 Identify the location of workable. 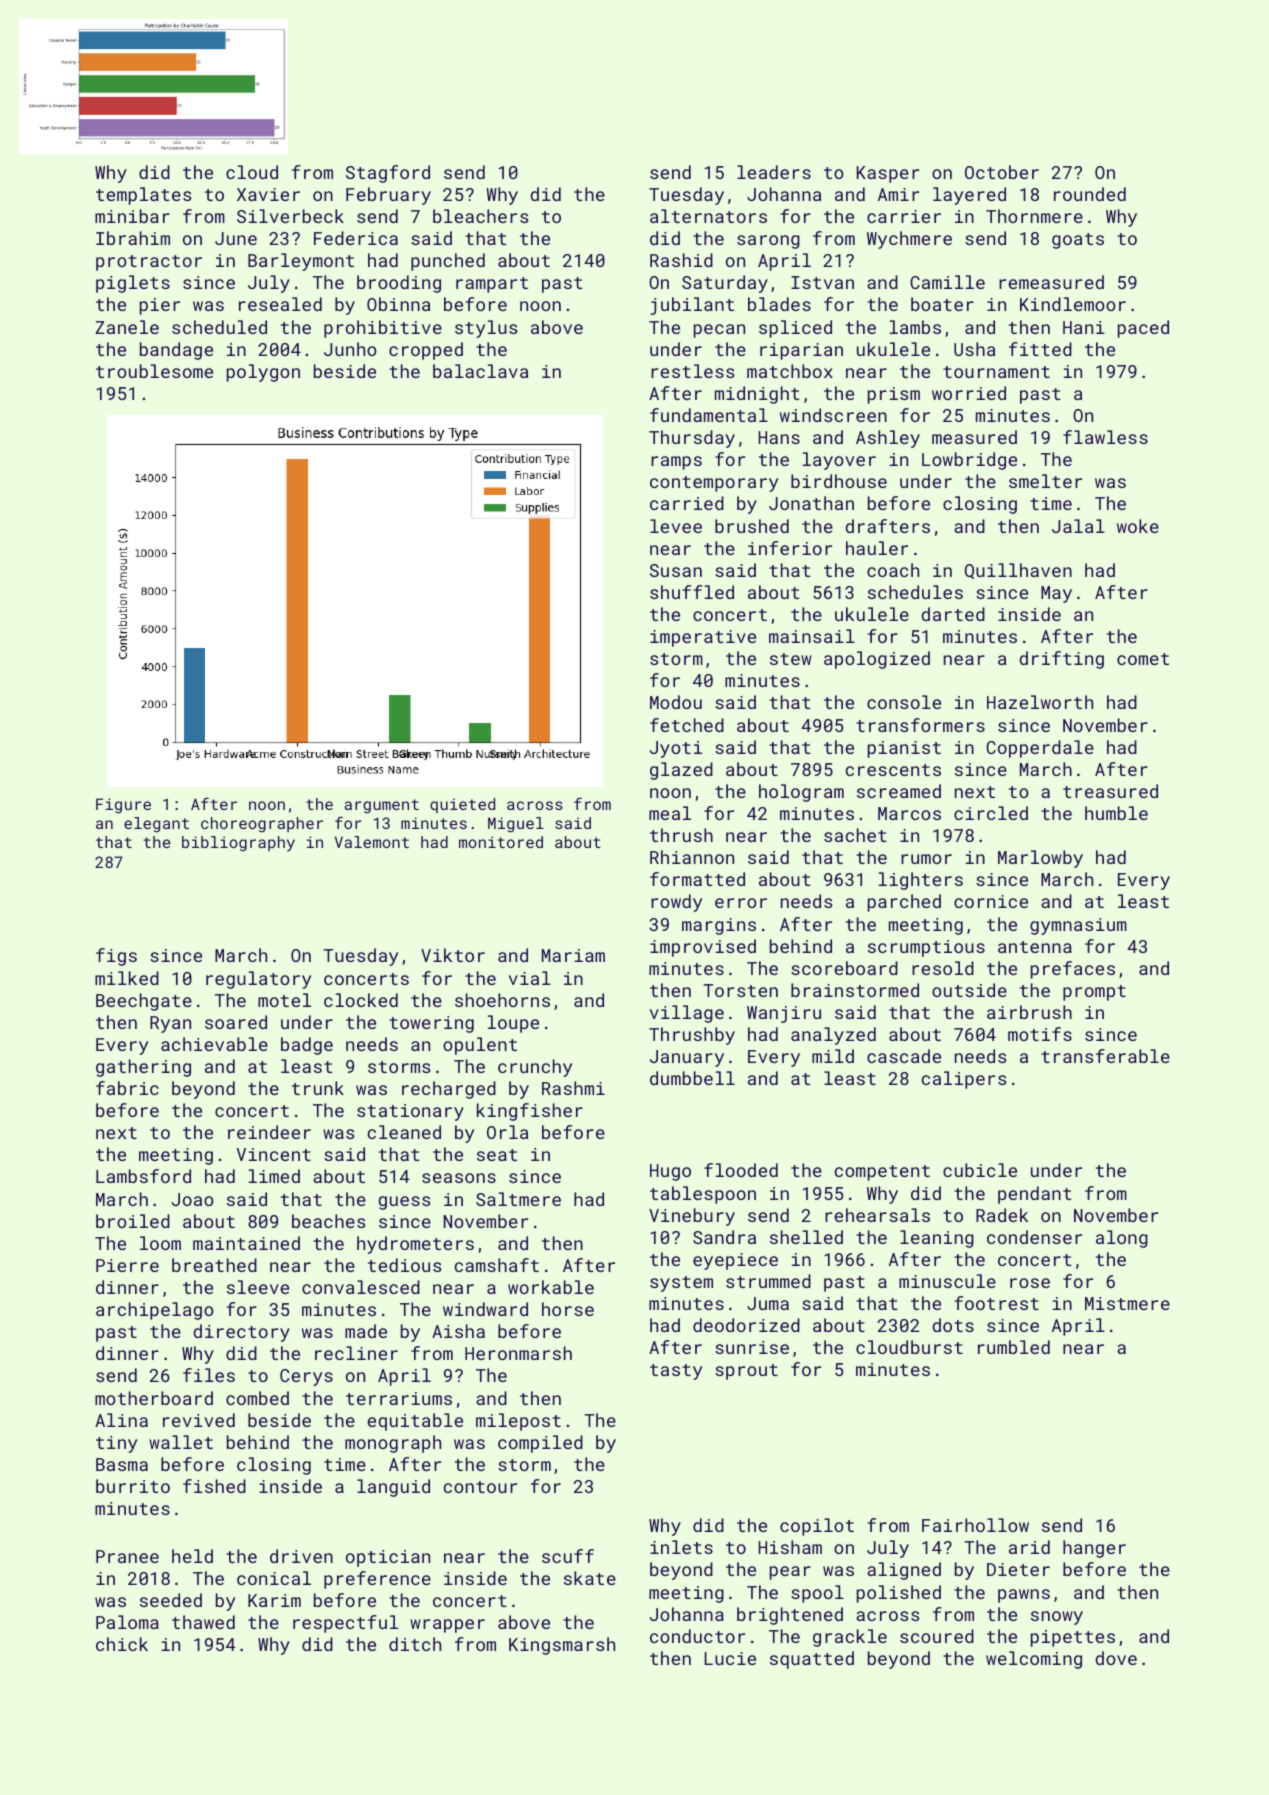
(551, 1287).
